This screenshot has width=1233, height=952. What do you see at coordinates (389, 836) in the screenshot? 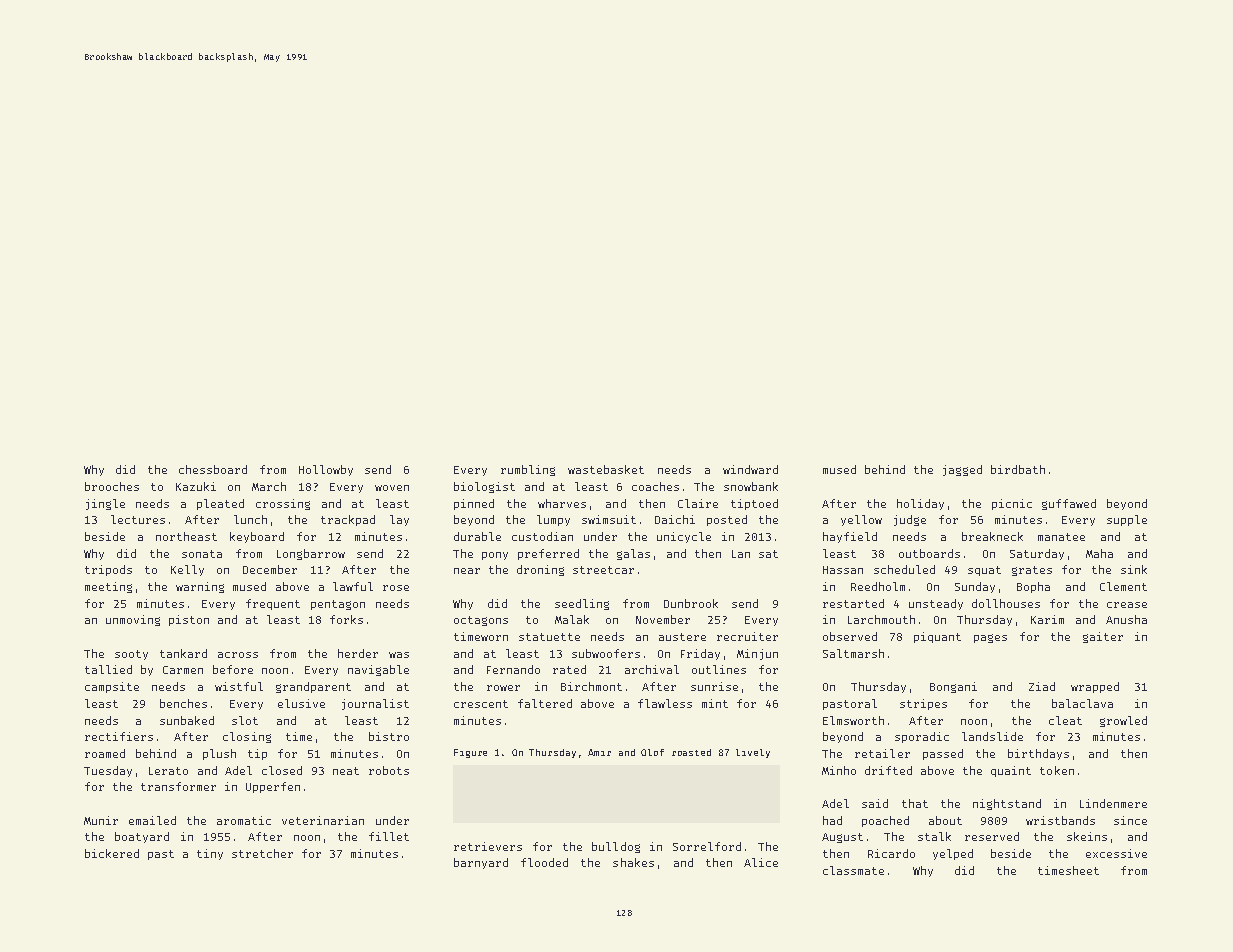
I see `fillet` at bounding box center [389, 836].
